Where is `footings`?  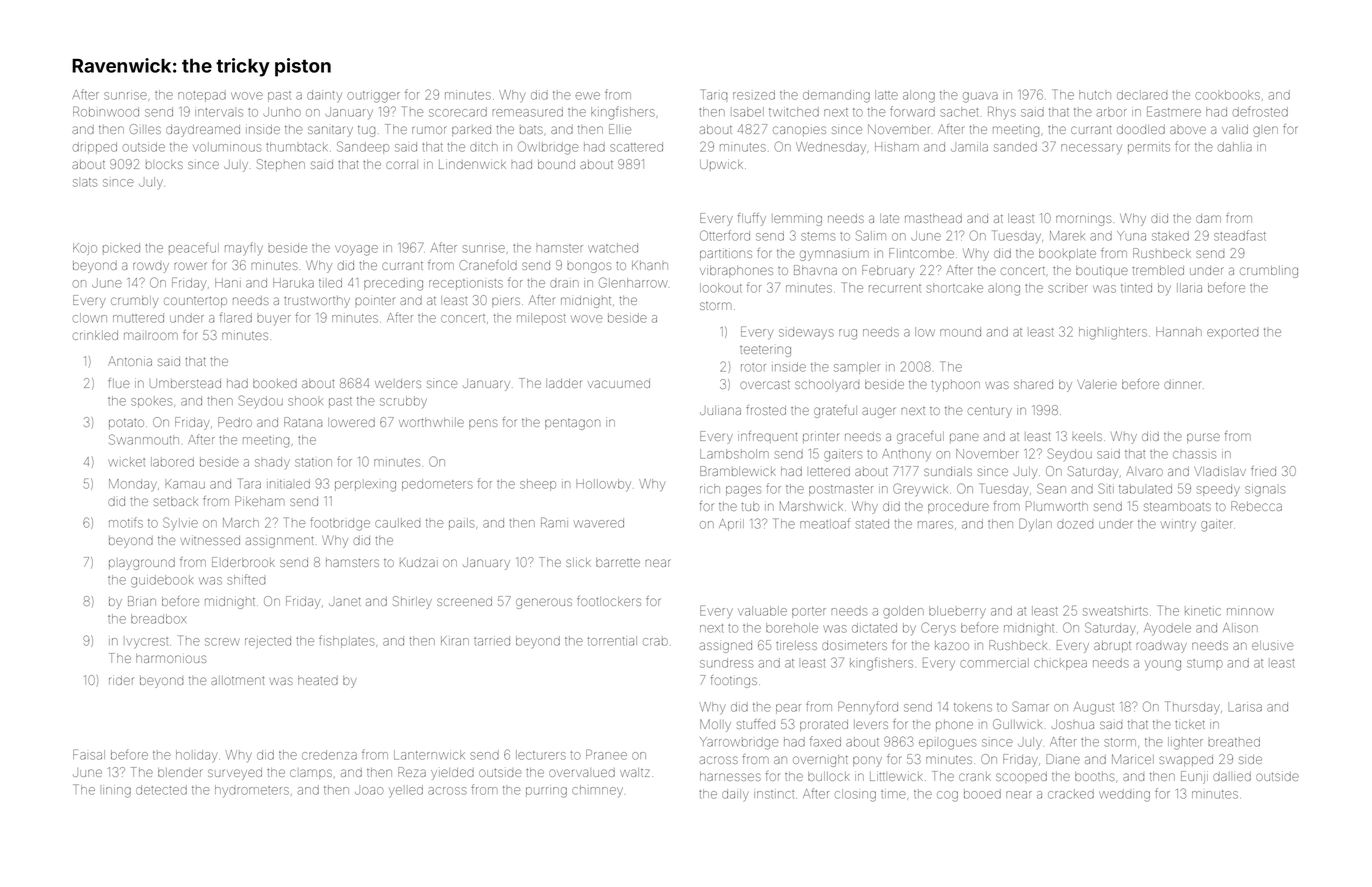
footings is located at coordinates (734, 681).
